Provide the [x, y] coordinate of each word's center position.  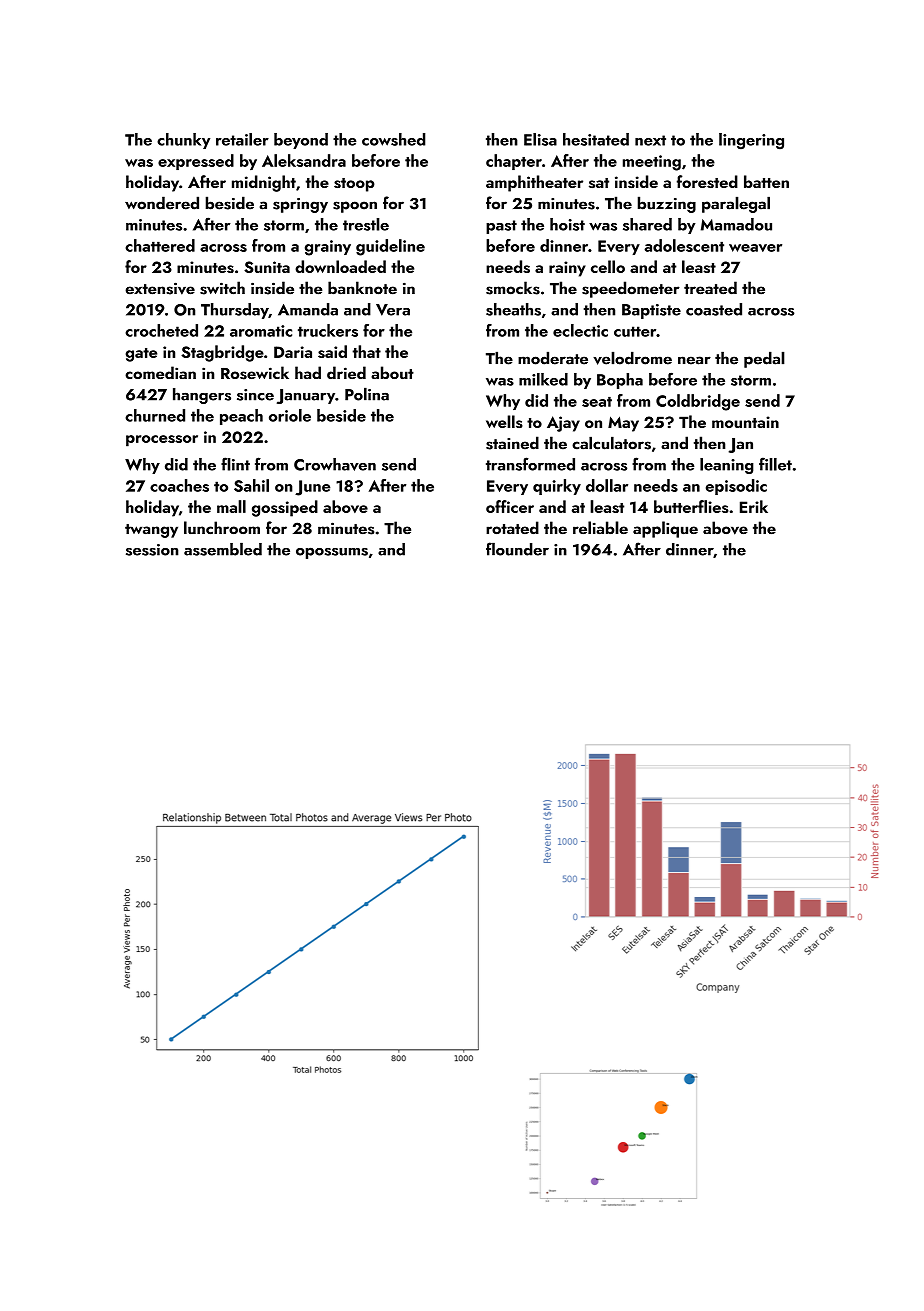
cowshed [393, 139]
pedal [764, 359]
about [392, 372]
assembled [223, 549]
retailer [242, 139]
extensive [160, 288]
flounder [517, 549]
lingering [751, 141]
